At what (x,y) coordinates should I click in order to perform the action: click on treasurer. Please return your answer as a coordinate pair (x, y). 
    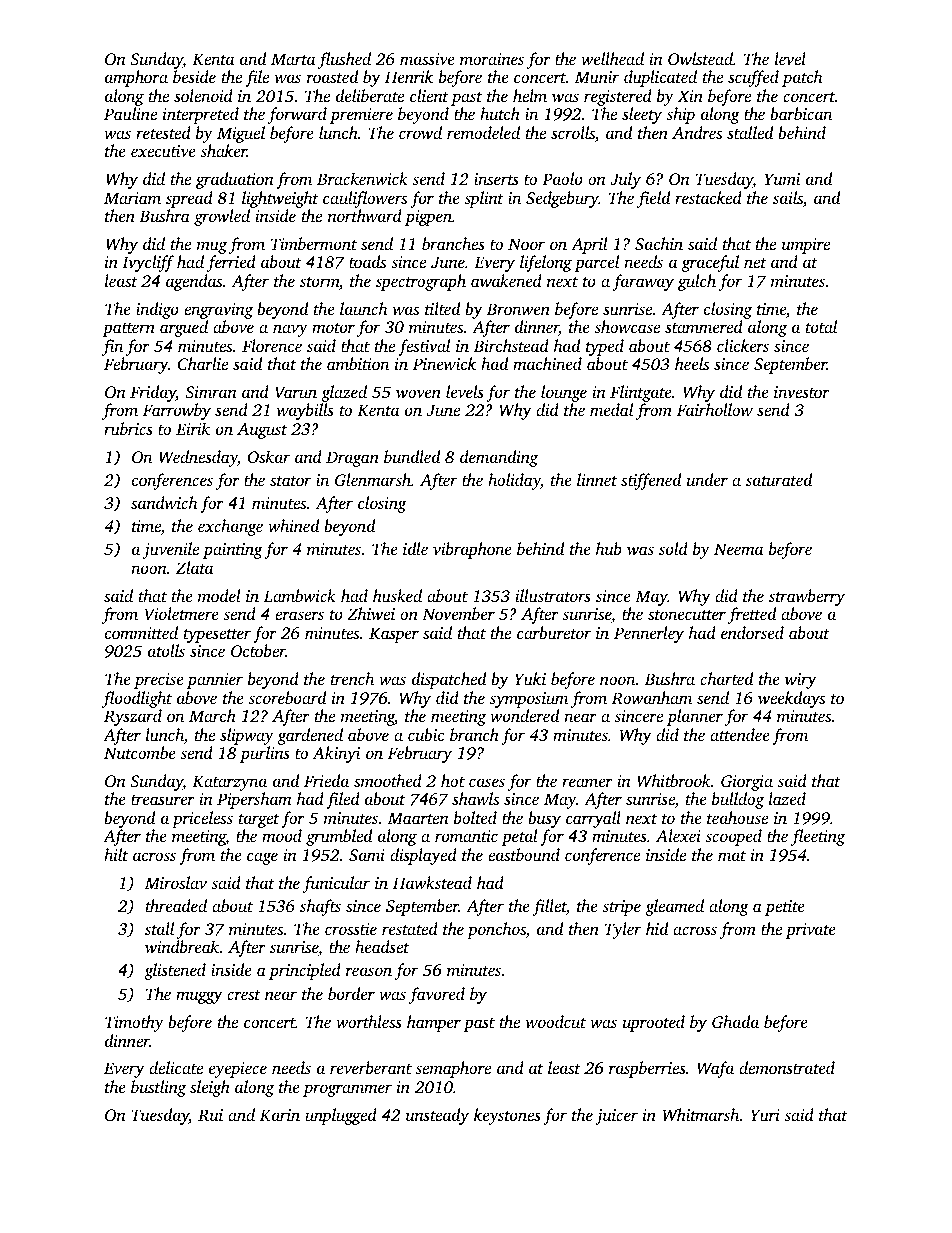
    Looking at the image, I should click on (163, 800).
